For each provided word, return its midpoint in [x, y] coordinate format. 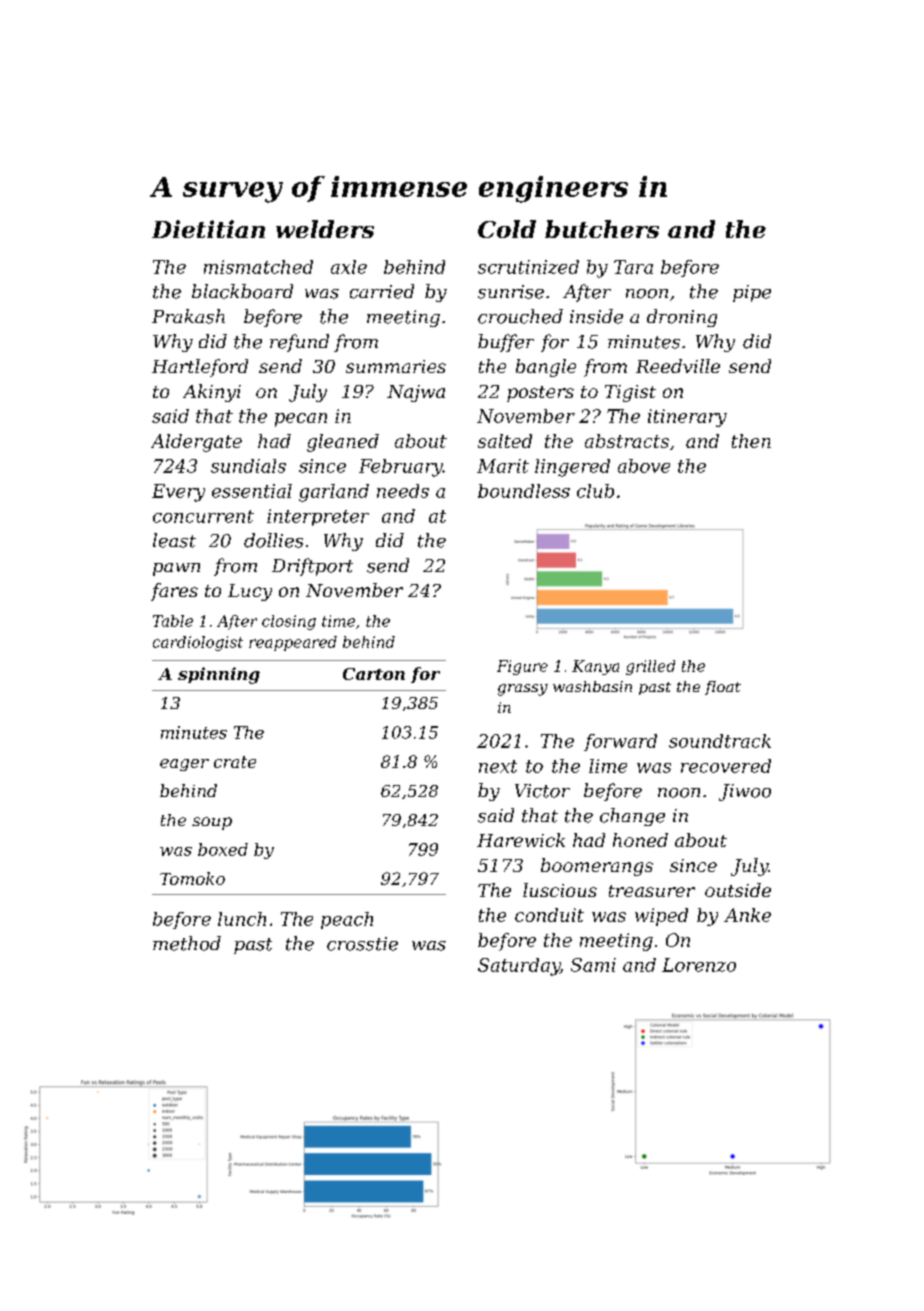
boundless [524, 491]
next [498, 766]
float [723, 688]
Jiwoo [745, 792]
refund [299, 343]
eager [184, 765]
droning [682, 318]
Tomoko [192, 878]
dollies [273, 540]
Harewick [521, 840]
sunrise [511, 292]
